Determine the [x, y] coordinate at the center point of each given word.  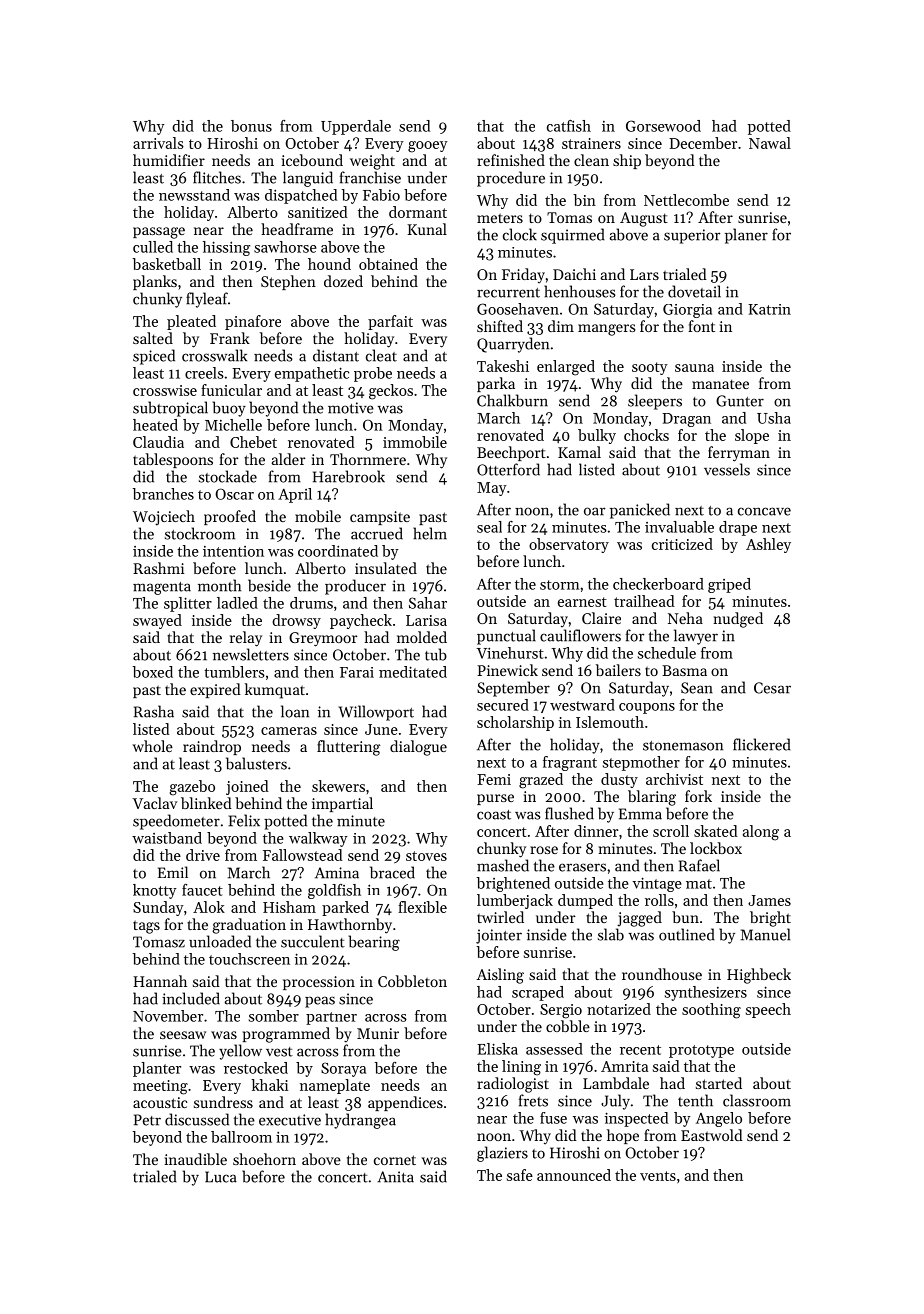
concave [764, 511]
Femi [494, 779]
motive [351, 408]
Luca [221, 1177]
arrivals [158, 143]
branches [163, 494]
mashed [503, 865]
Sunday [158, 908]
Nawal [770, 143]
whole [153, 746]
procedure [511, 179]
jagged [639, 919]
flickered [762, 744]
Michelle [233, 425]
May [492, 489]
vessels [727, 469]
